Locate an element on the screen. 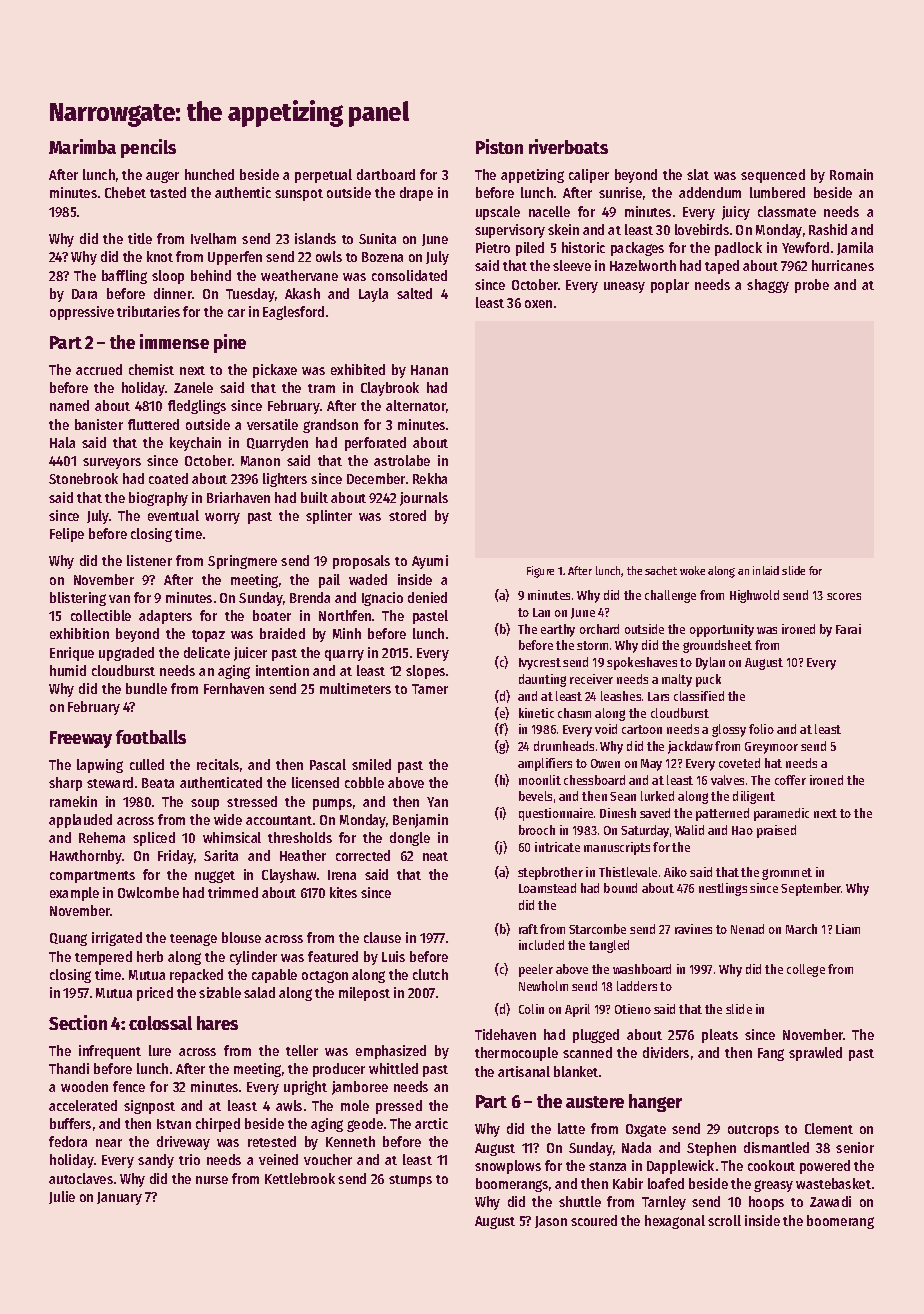 This screenshot has height=1314, width=924. Chebet is located at coordinates (125, 192).
